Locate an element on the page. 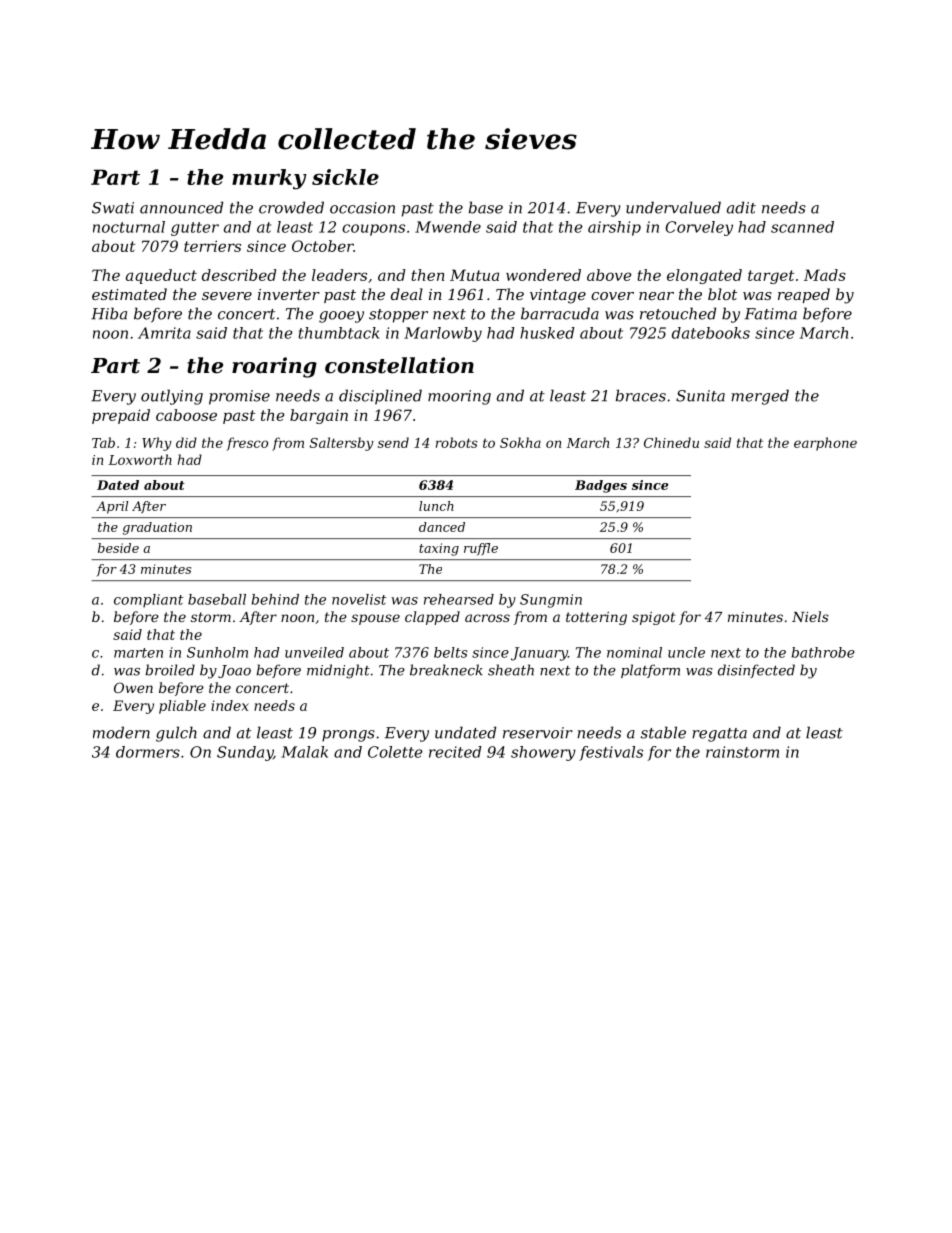  Mwende is located at coordinates (448, 227).
